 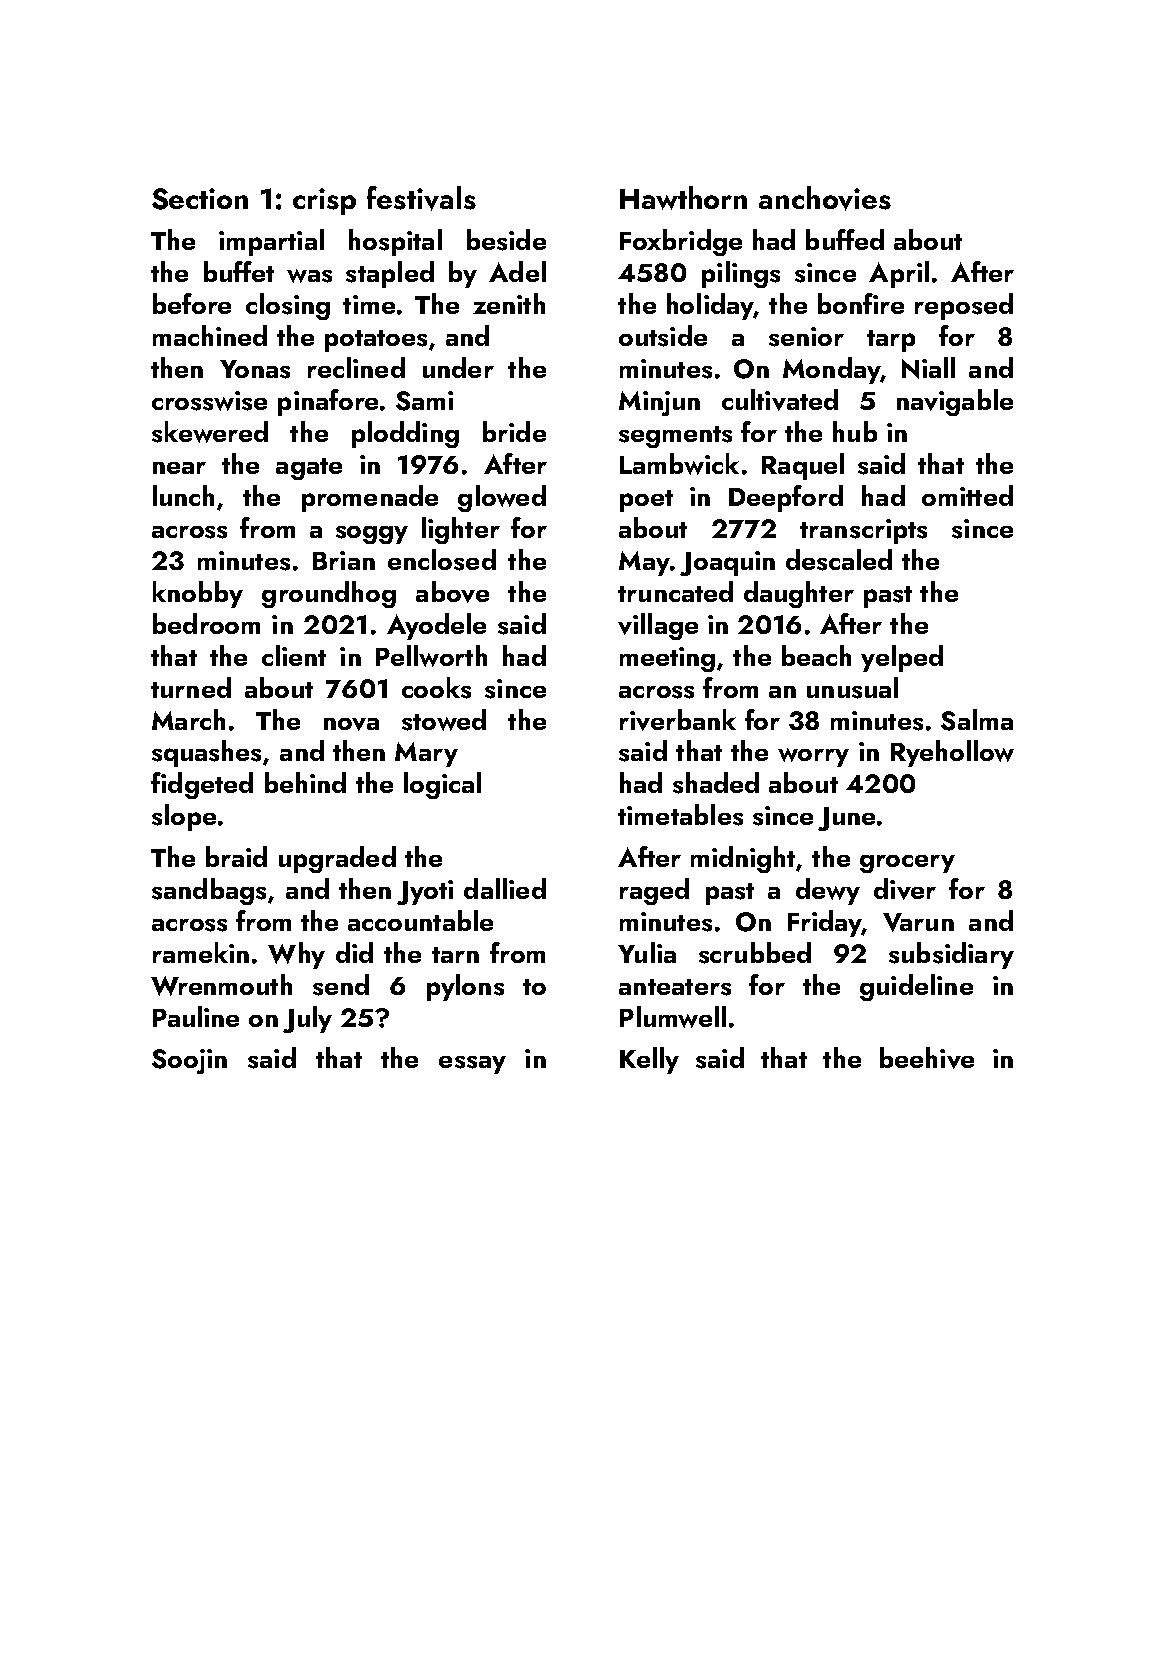 I want to click on diver, so click(x=905, y=889).
